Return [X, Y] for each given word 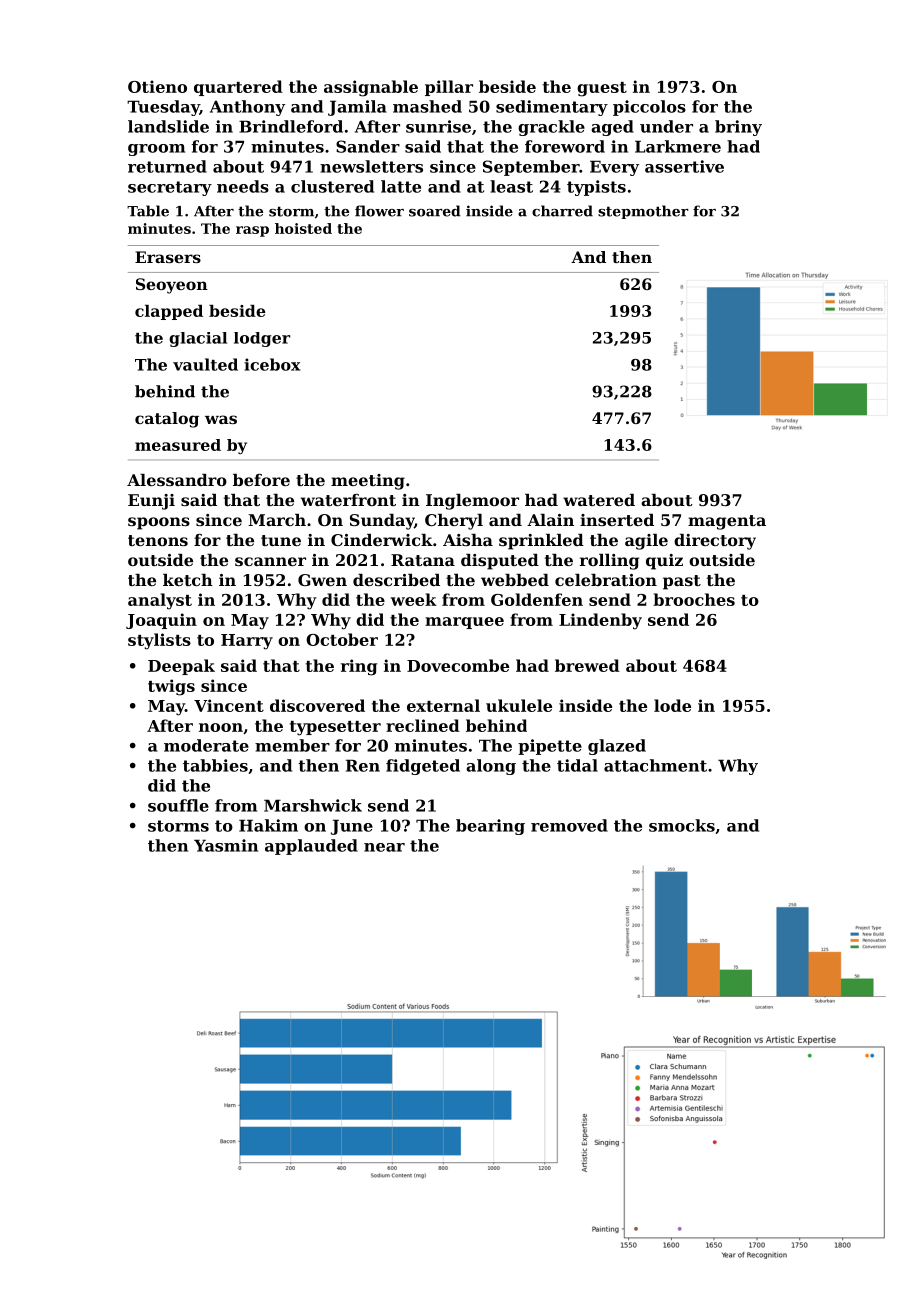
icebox [272, 364]
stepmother [643, 212]
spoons [159, 523]
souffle [178, 805]
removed [569, 825]
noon [221, 727]
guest [602, 89]
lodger [262, 339]
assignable [371, 88]
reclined [423, 725]
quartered [238, 88]
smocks [682, 825]
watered [599, 500]
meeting [368, 482]
